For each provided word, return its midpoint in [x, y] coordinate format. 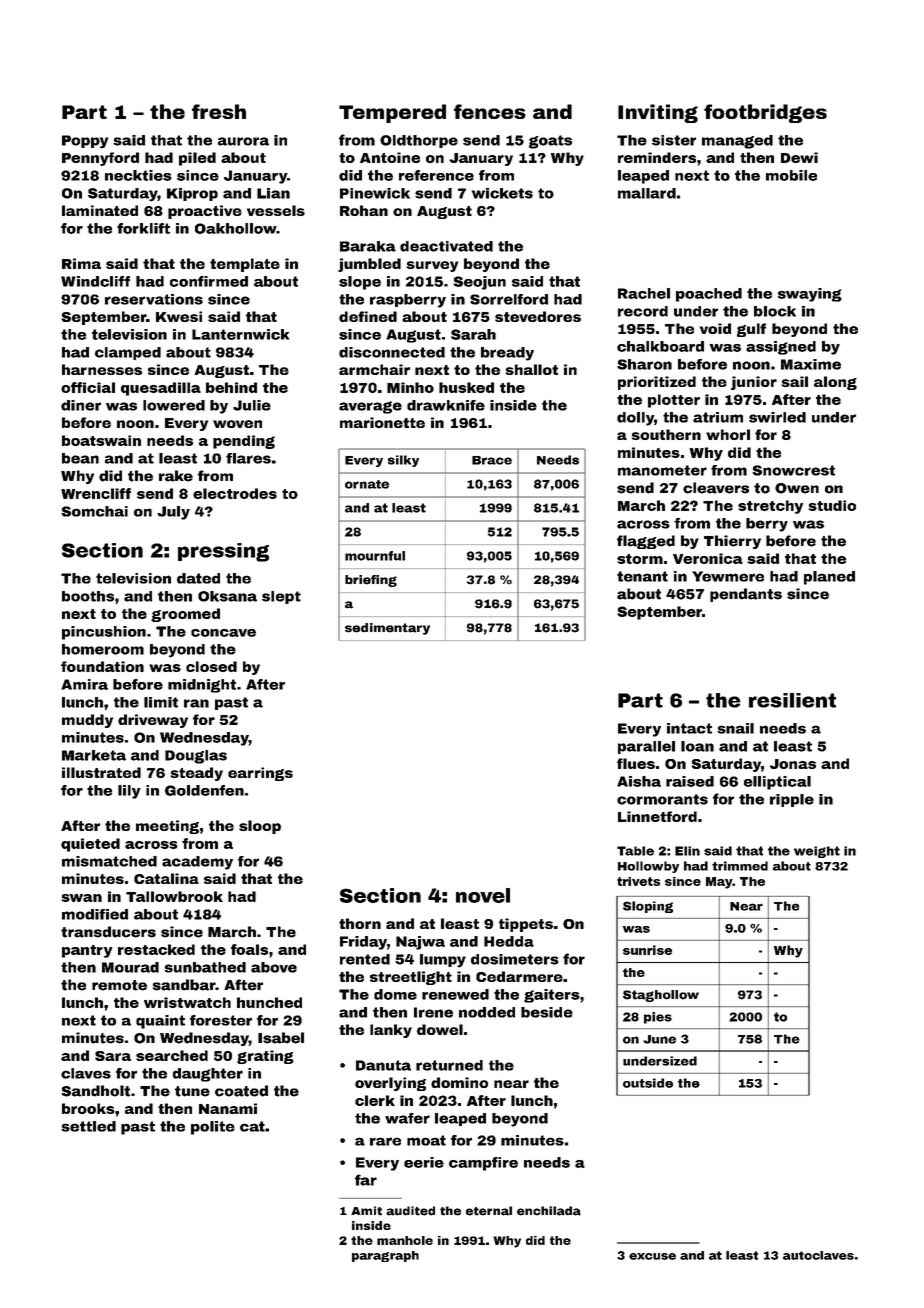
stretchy [770, 507]
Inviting [658, 113]
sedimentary [387, 629]
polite [213, 1128]
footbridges [765, 113]
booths [88, 596]
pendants [746, 595]
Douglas [196, 757]
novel [483, 895]
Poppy [85, 141]
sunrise [647, 950]
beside [547, 1012]
